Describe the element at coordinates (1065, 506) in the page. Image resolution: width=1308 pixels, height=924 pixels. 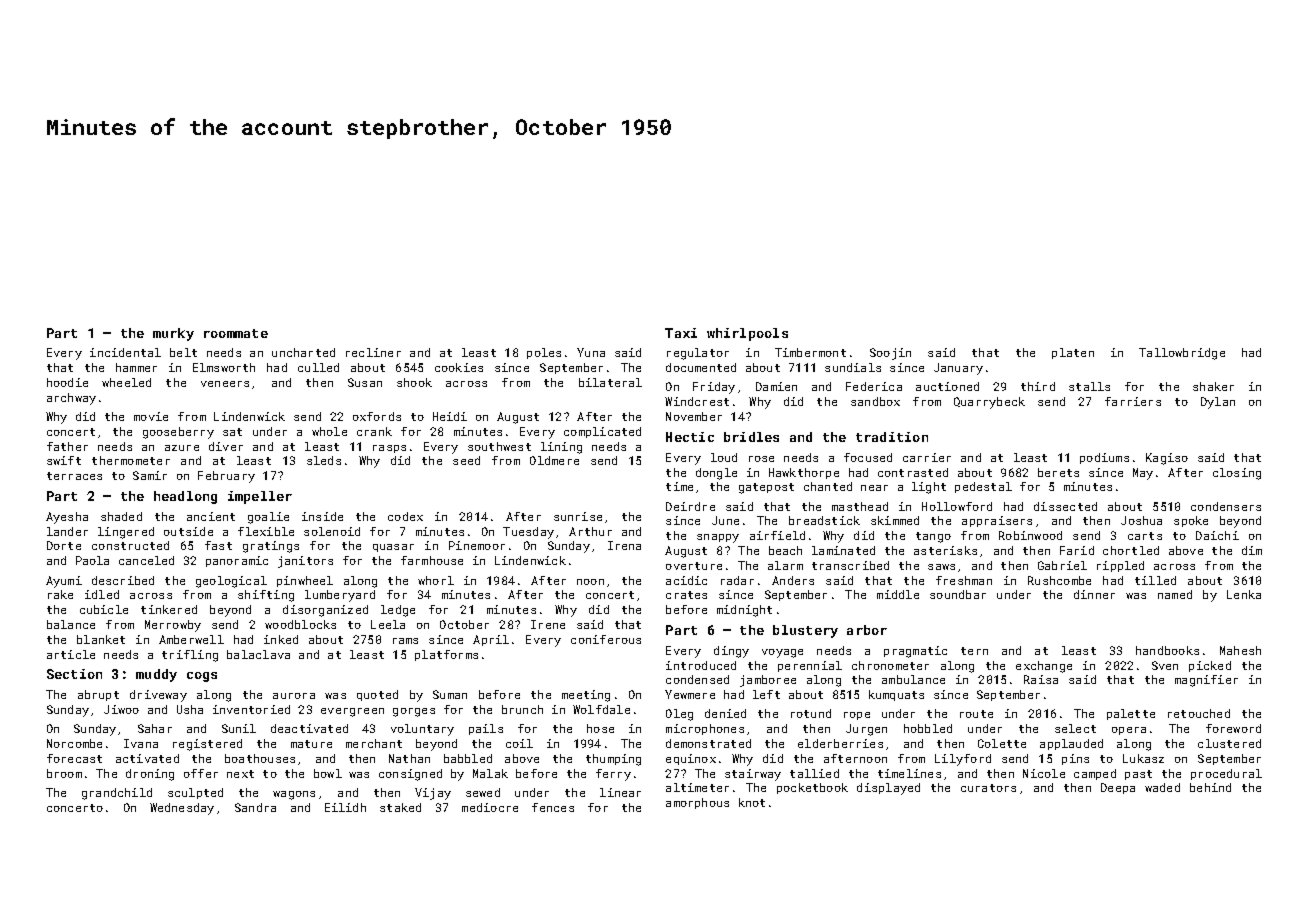
I see `dissected` at that location.
